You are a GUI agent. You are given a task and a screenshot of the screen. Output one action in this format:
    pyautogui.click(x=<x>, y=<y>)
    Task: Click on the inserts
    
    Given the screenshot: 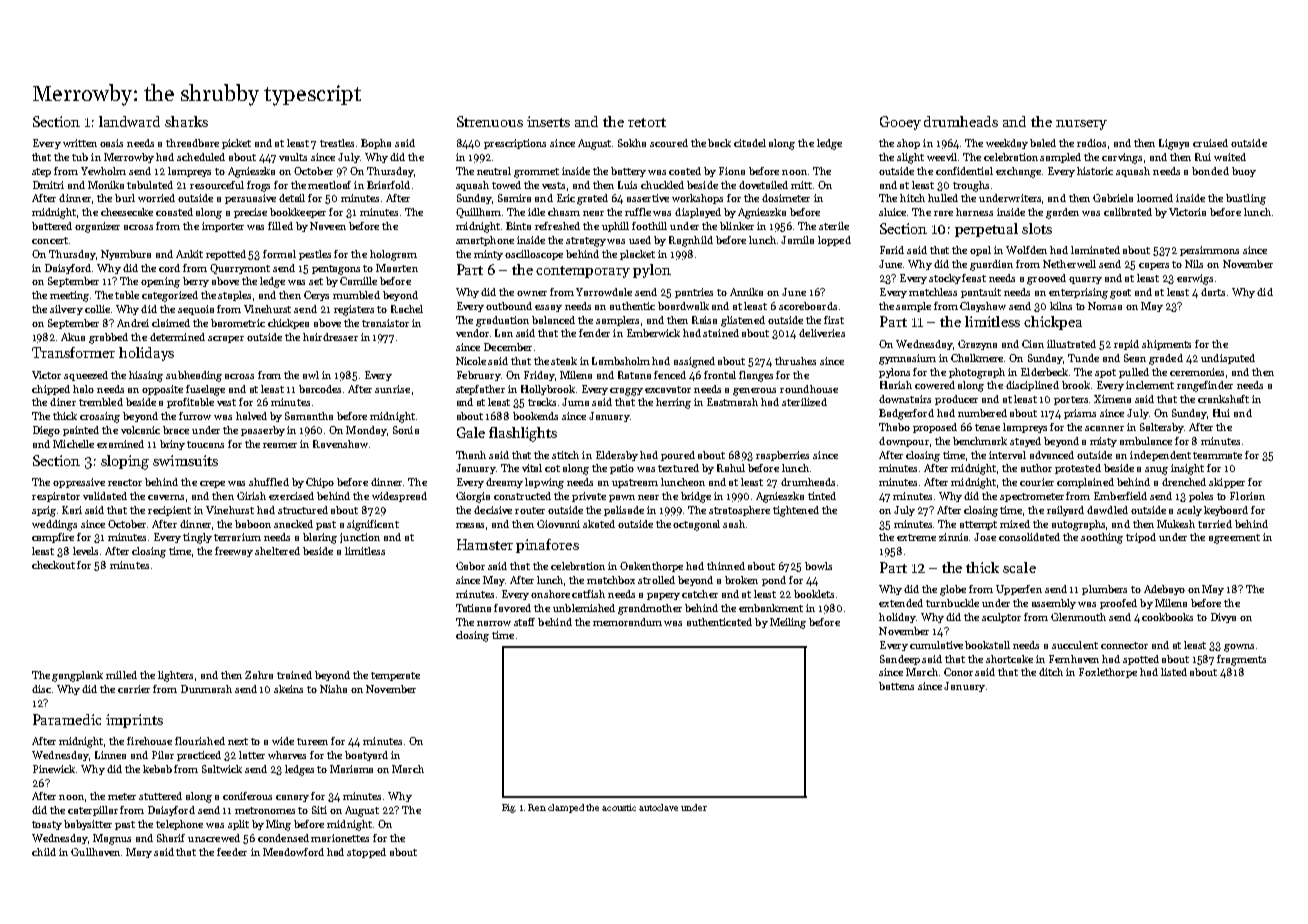 What is the action you would take?
    pyautogui.click(x=548, y=121)
